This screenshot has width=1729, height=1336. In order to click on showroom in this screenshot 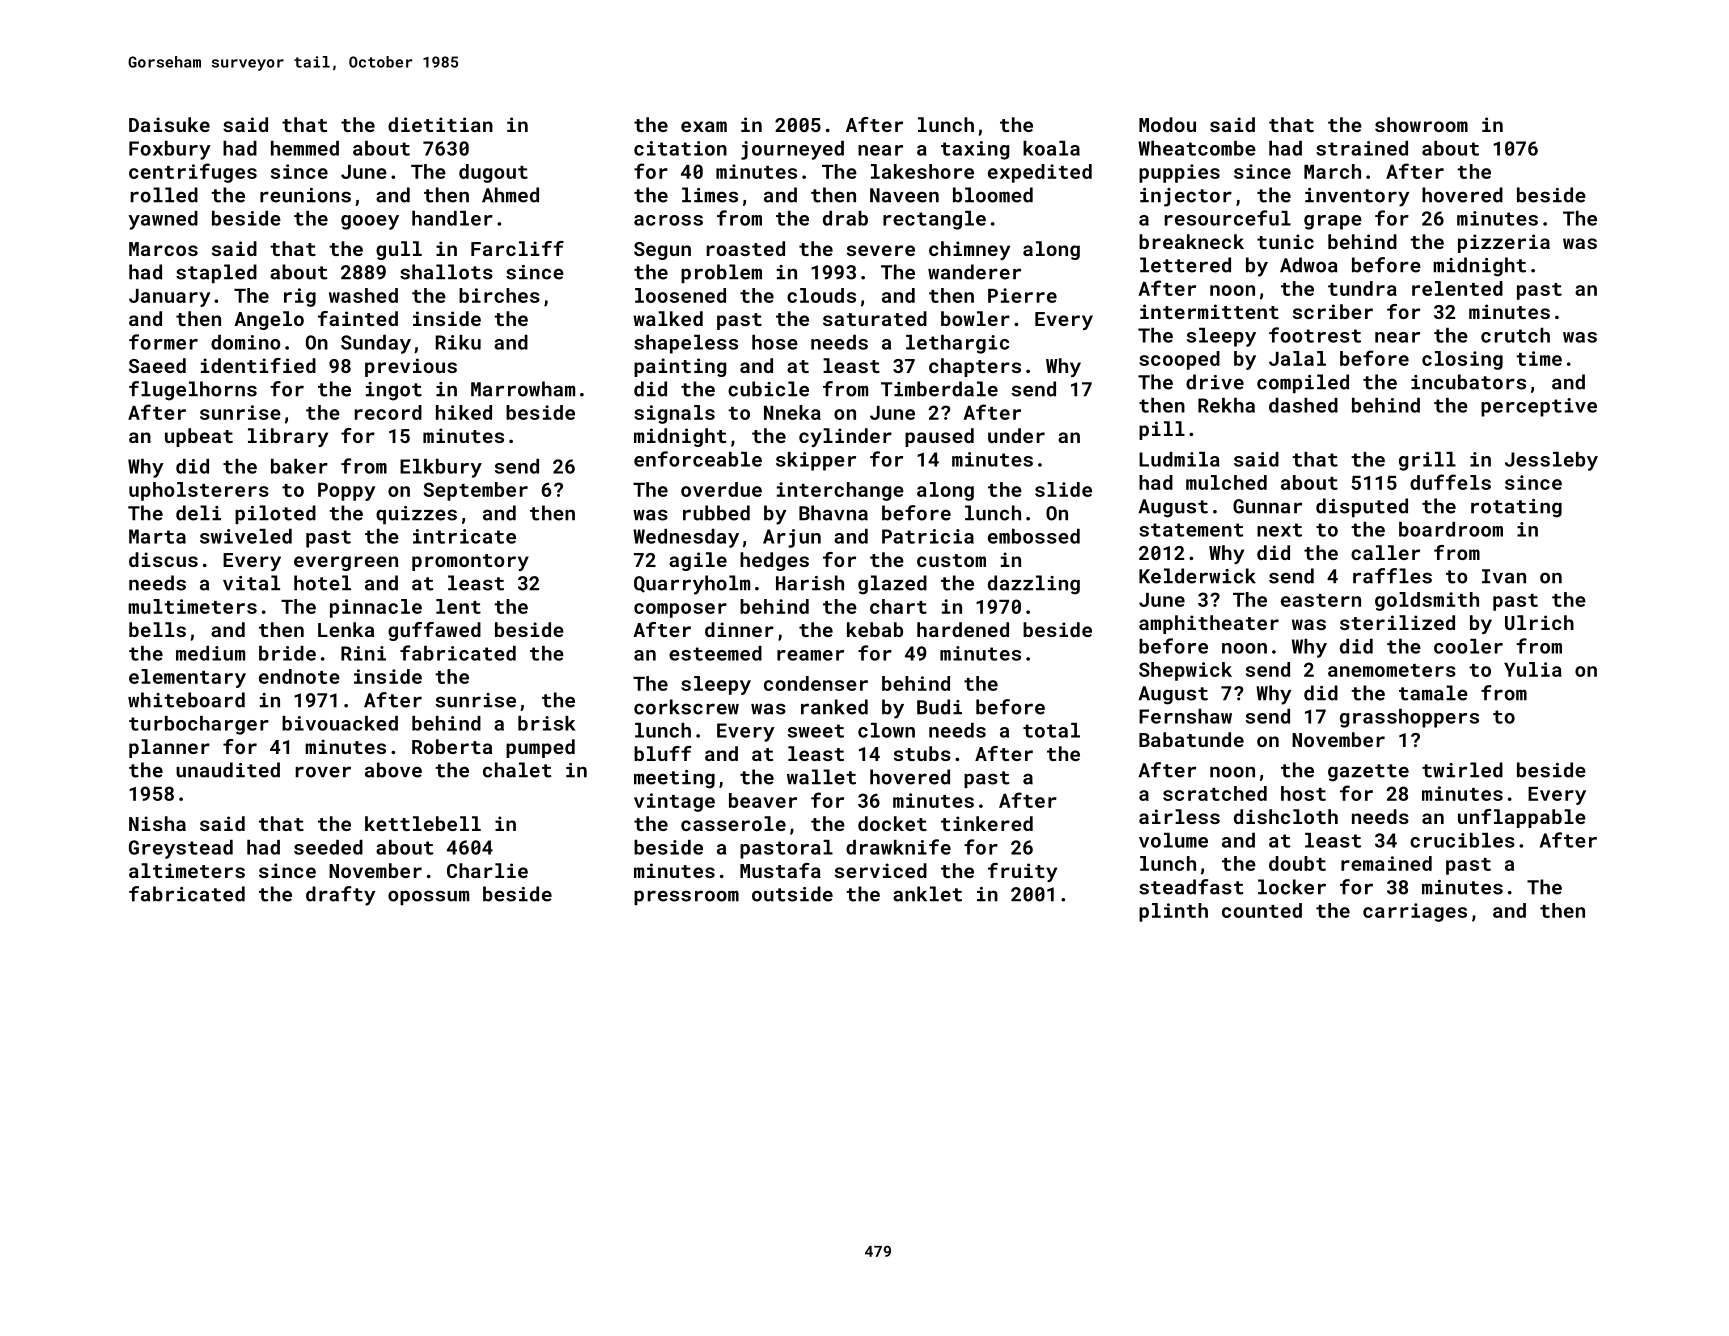, I will do `click(1421, 124)`.
